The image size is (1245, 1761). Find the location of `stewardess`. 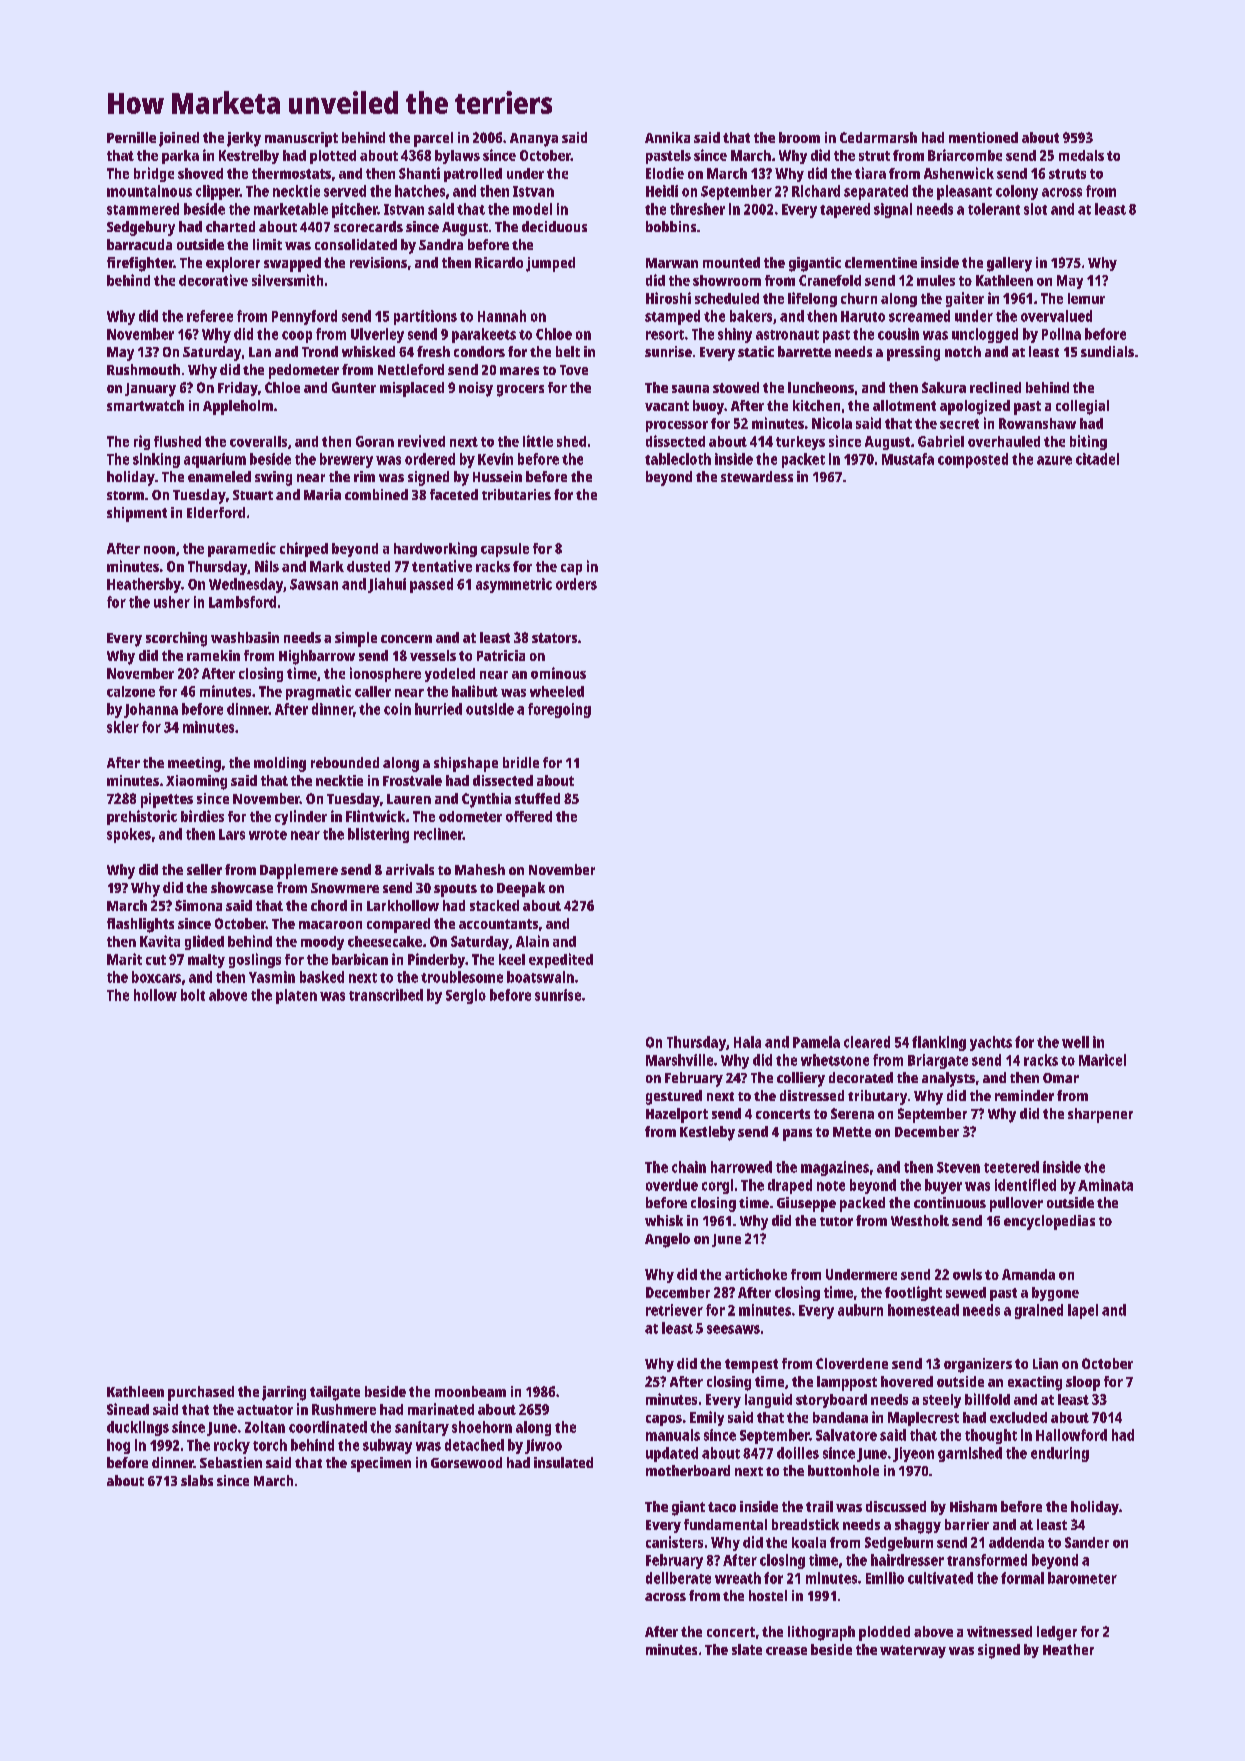

stewardess is located at coordinates (757, 476).
